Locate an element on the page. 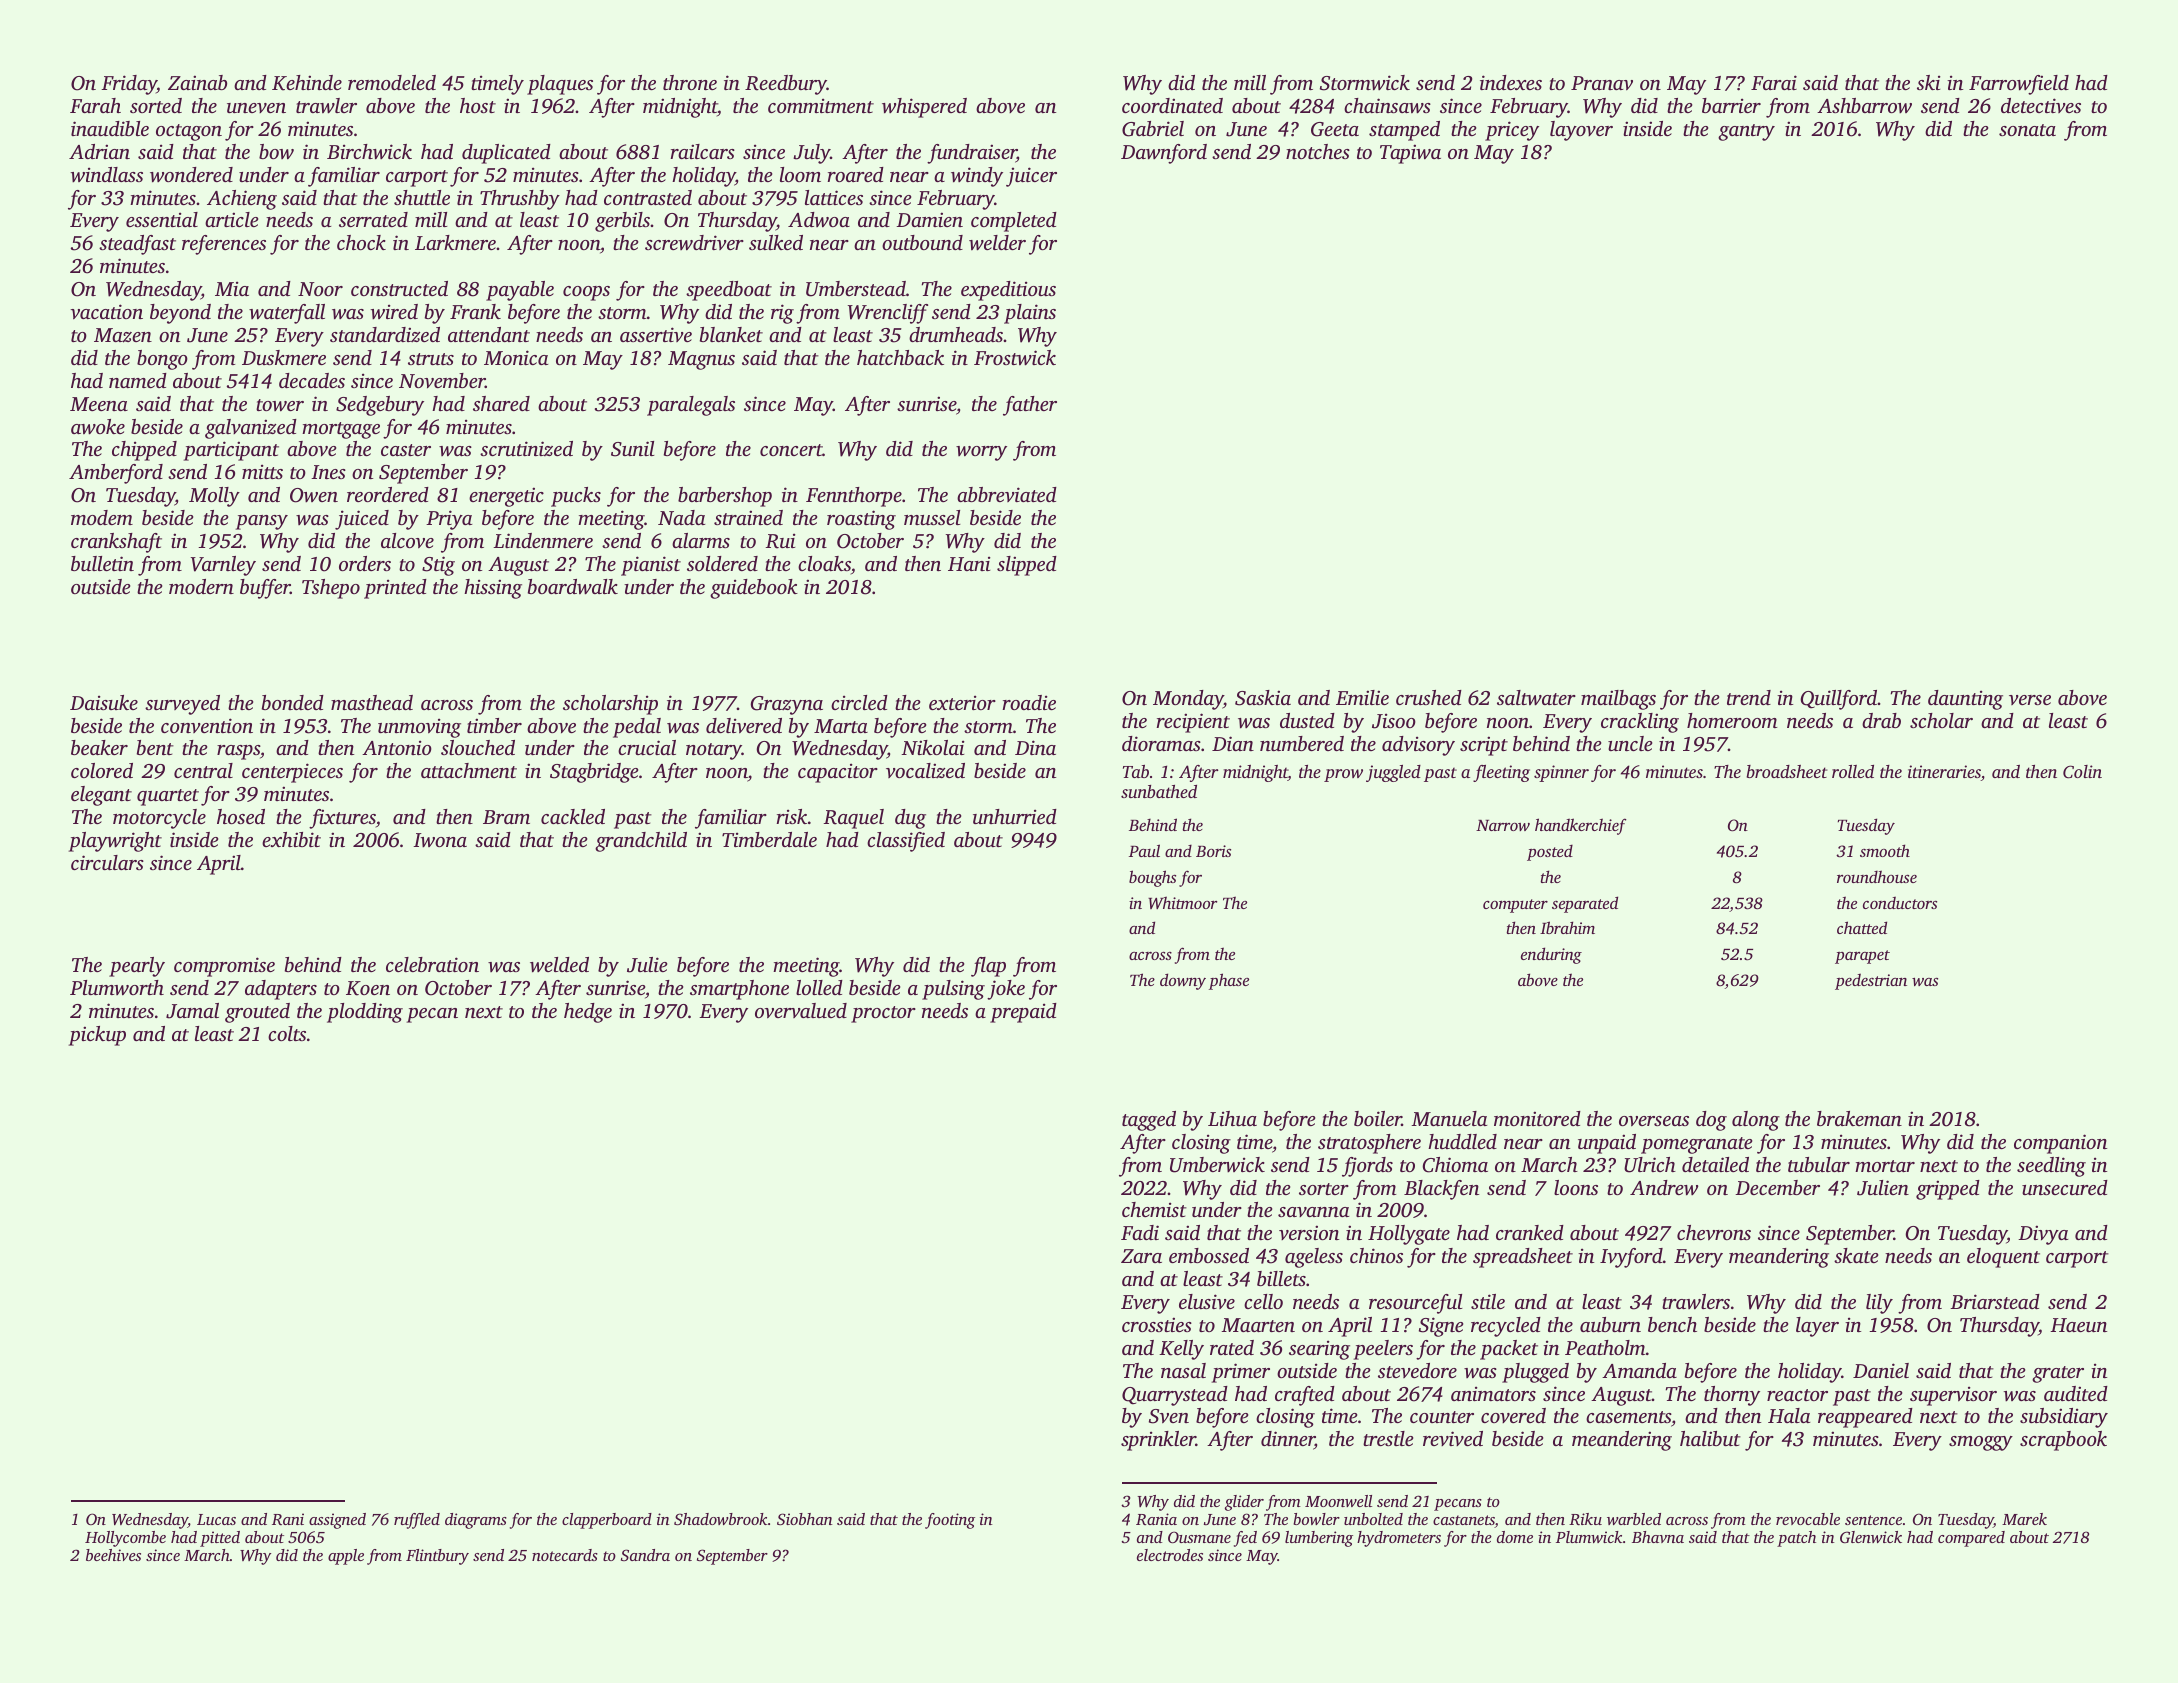 The width and height of the image is (2178, 1683). daunting is located at coordinates (1965, 700).
